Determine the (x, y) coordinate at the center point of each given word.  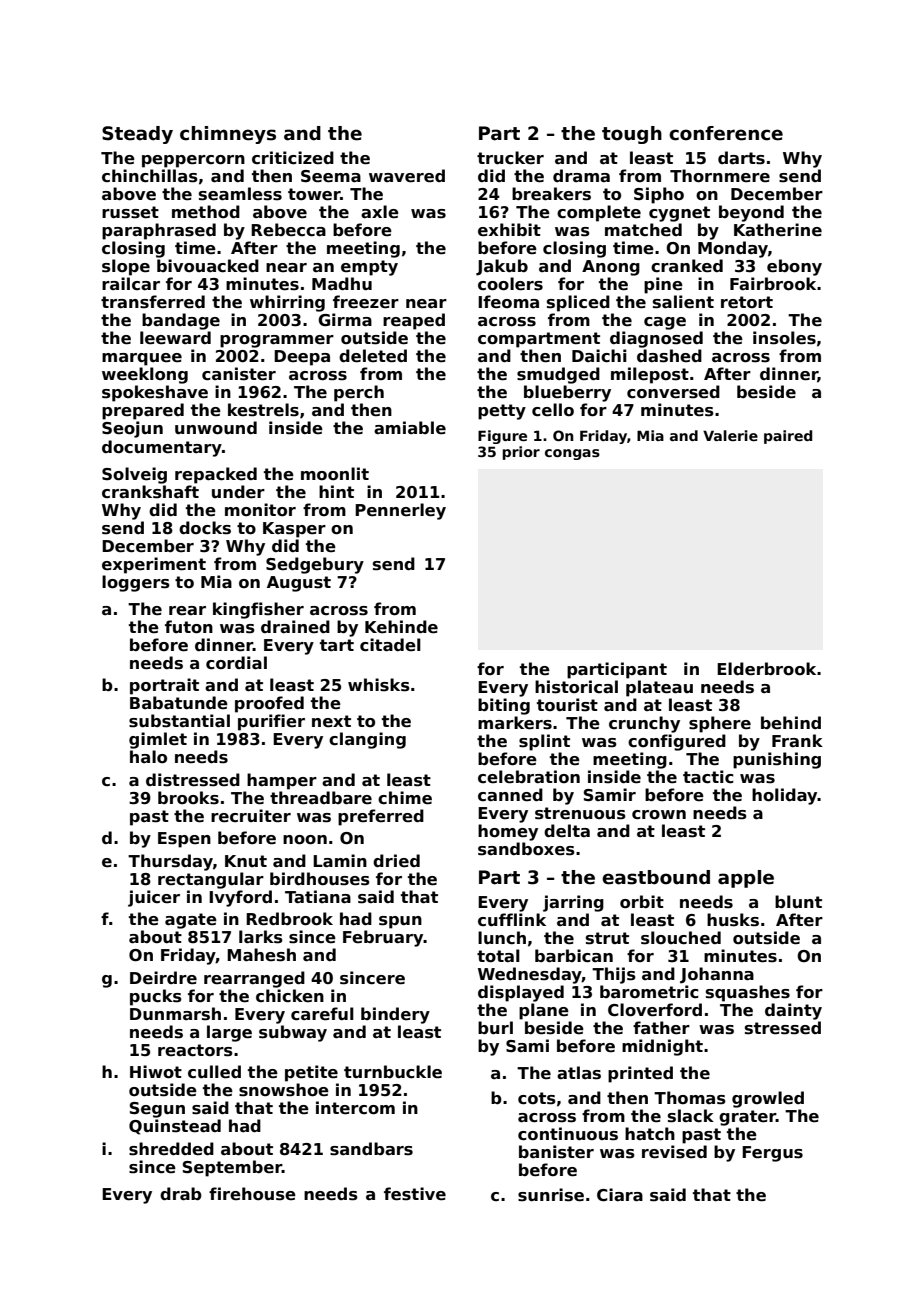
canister (239, 374)
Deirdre (163, 978)
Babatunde (179, 703)
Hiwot (156, 1072)
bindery (395, 1015)
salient (683, 302)
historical (576, 687)
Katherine (778, 230)
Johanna (717, 975)
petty (502, 412)
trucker (510, 158)
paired (788, 437)
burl (495, 1027)
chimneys (228, 135)
